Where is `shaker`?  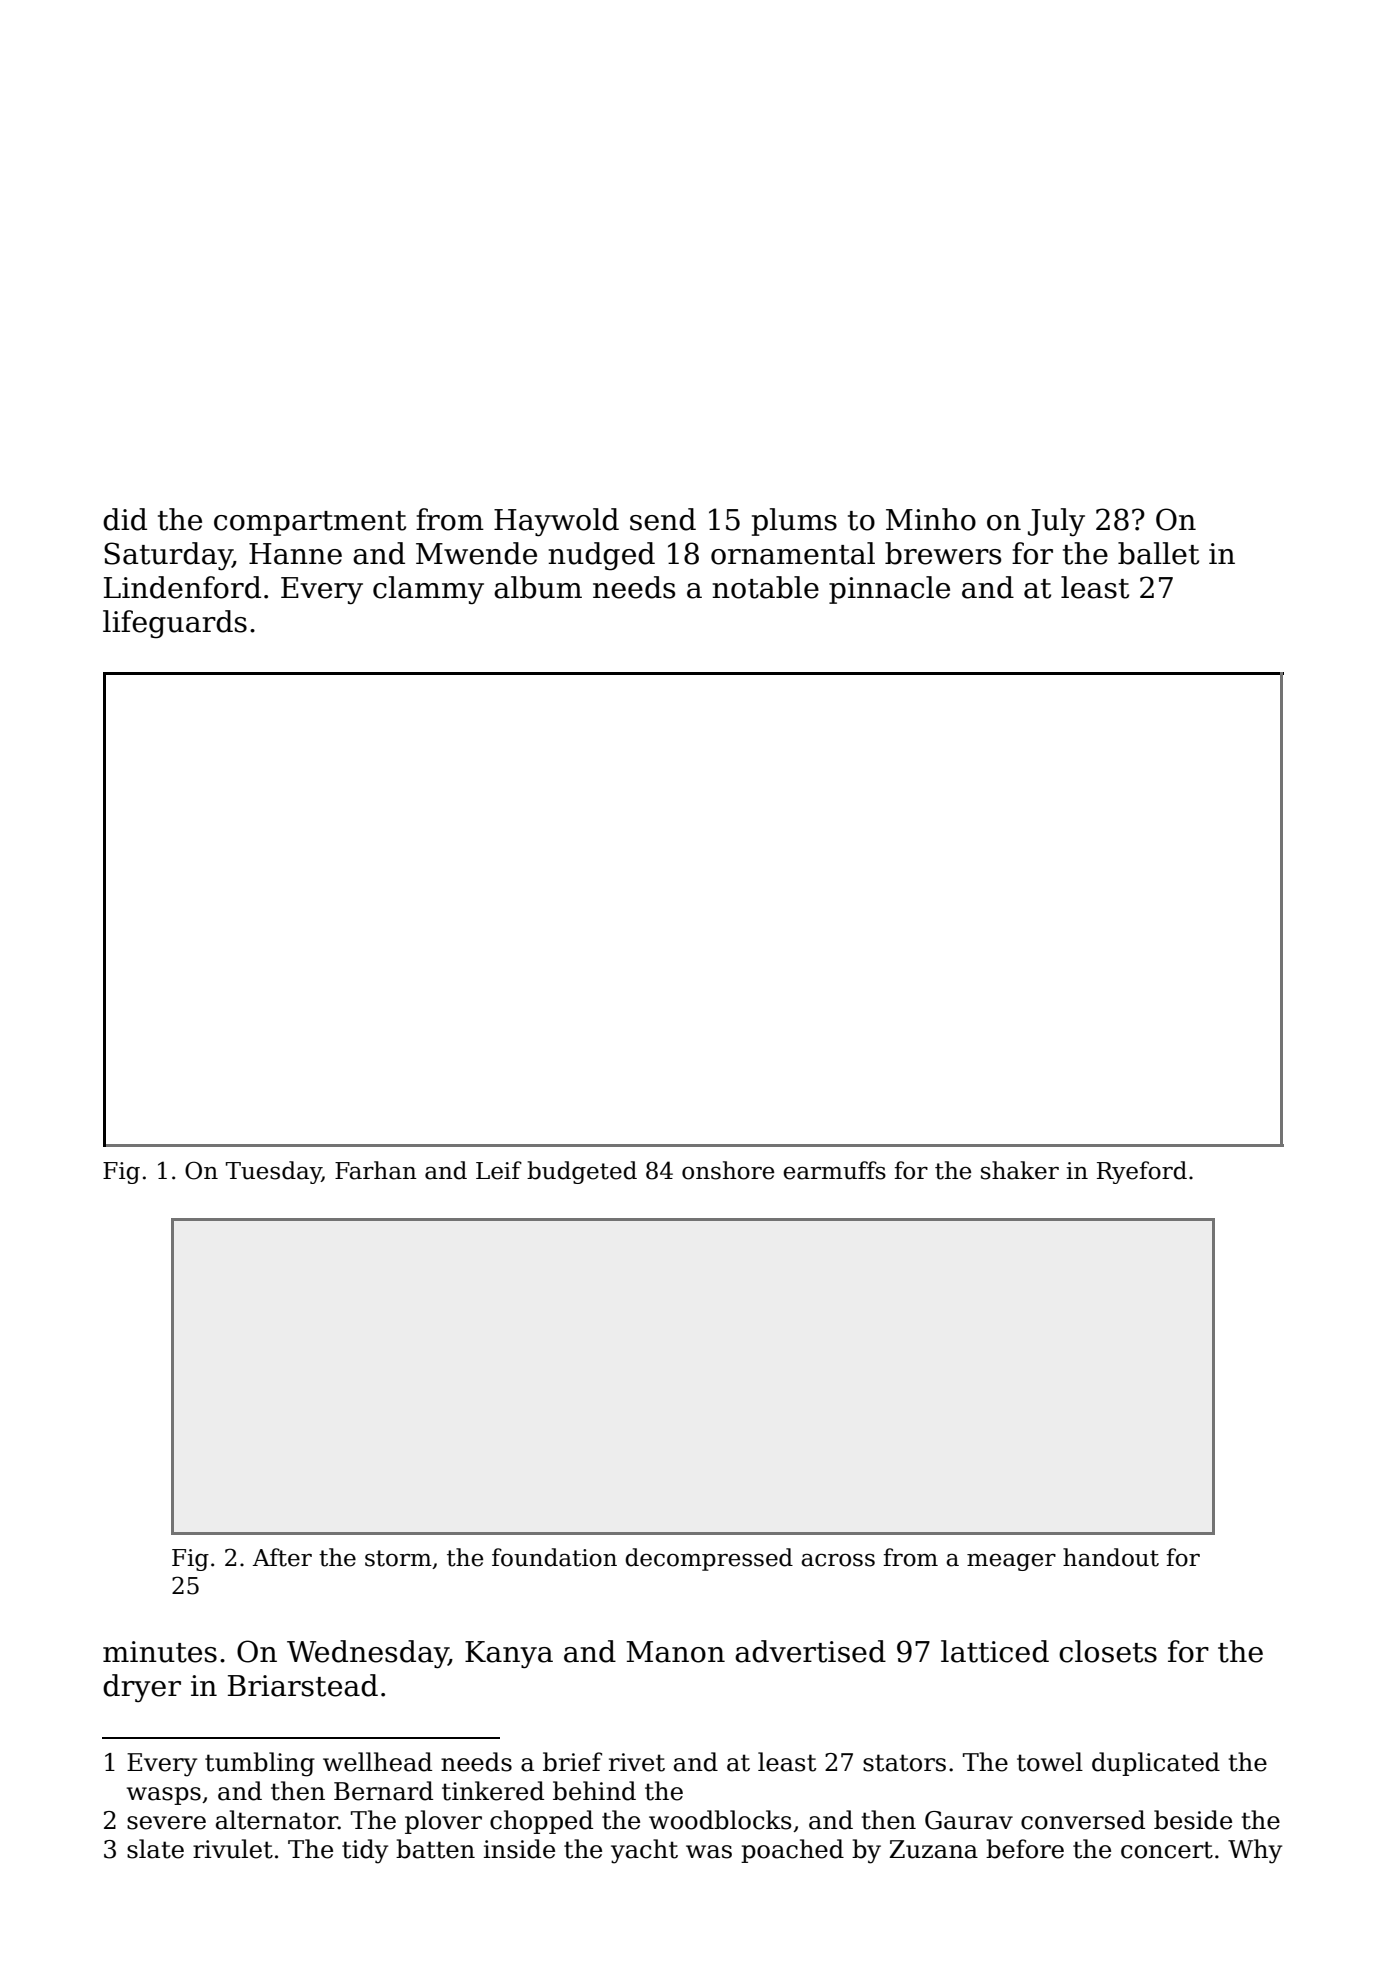
shaker is located at coordinates (1020, 1170).
